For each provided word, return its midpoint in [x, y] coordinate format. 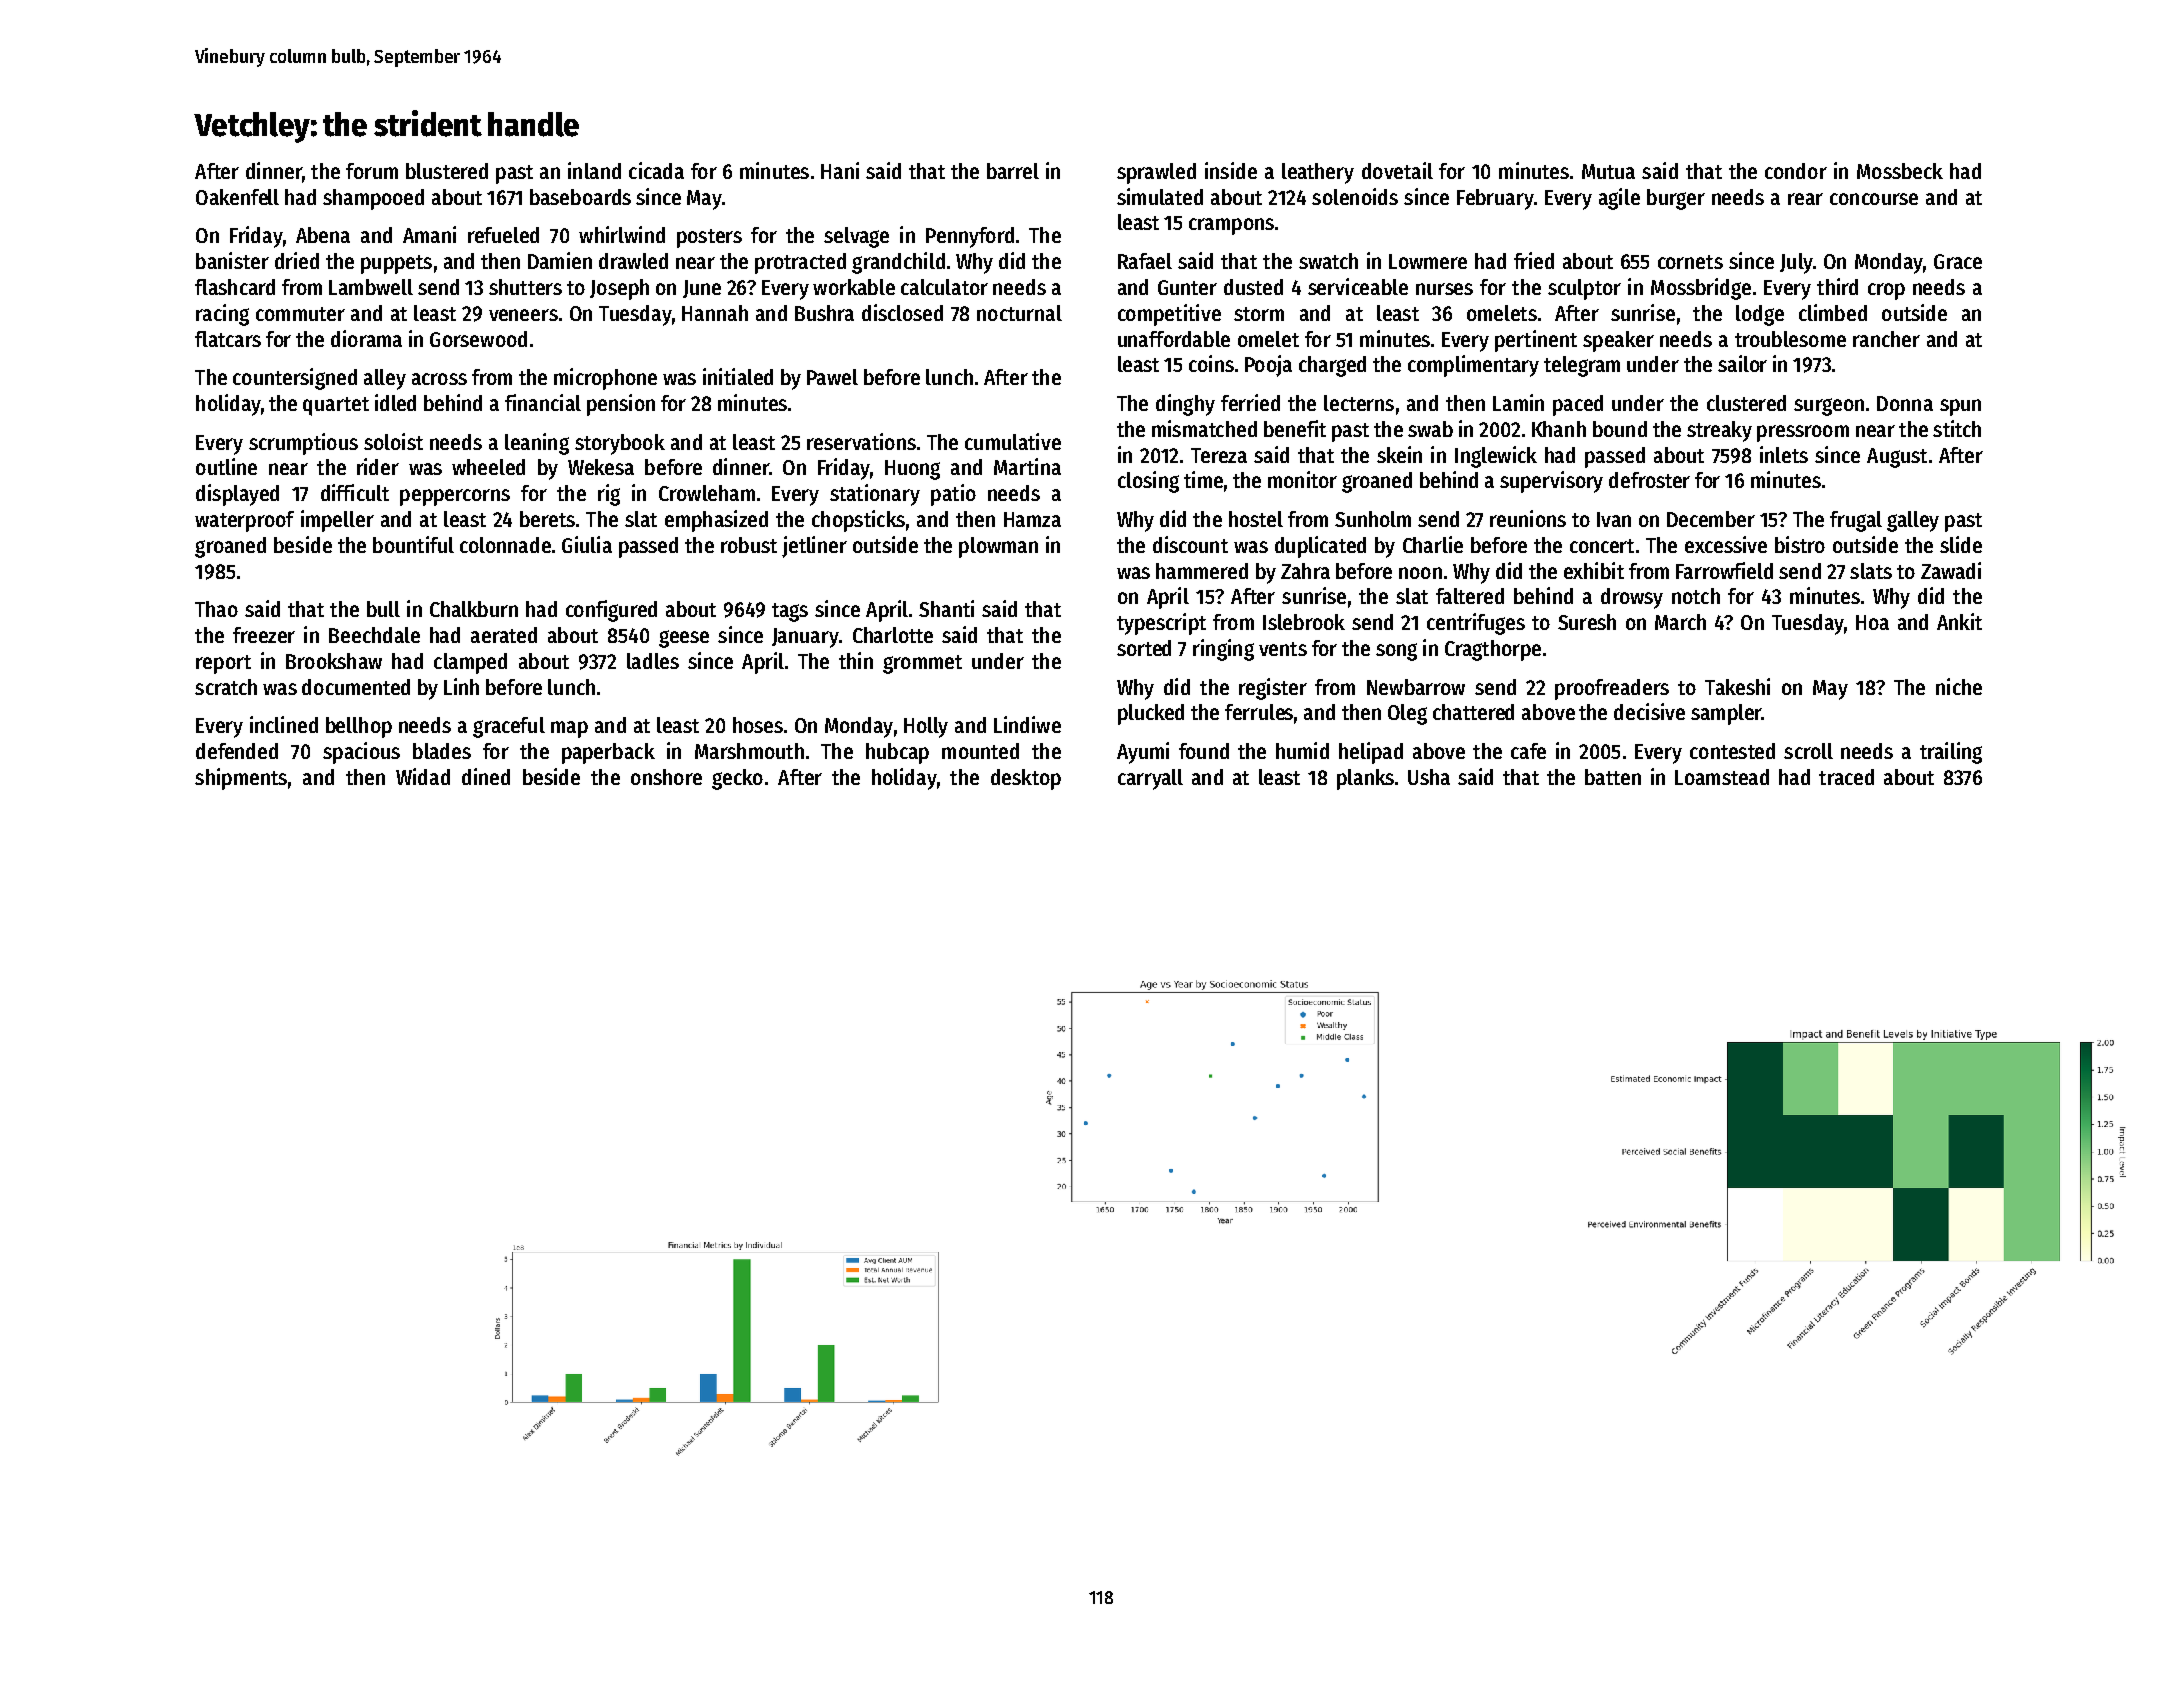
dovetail [1397, 170]
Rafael [1145, 261]
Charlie [1433, 544]
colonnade [505, 545]
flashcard [235, 287]
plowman [998, 547]
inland [594, 170]
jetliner [814, 547]
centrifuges [1476, 624]
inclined [284, 724]
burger [1676, 199]
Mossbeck [1900, 171]
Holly [926, 727]
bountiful [413, 544]
